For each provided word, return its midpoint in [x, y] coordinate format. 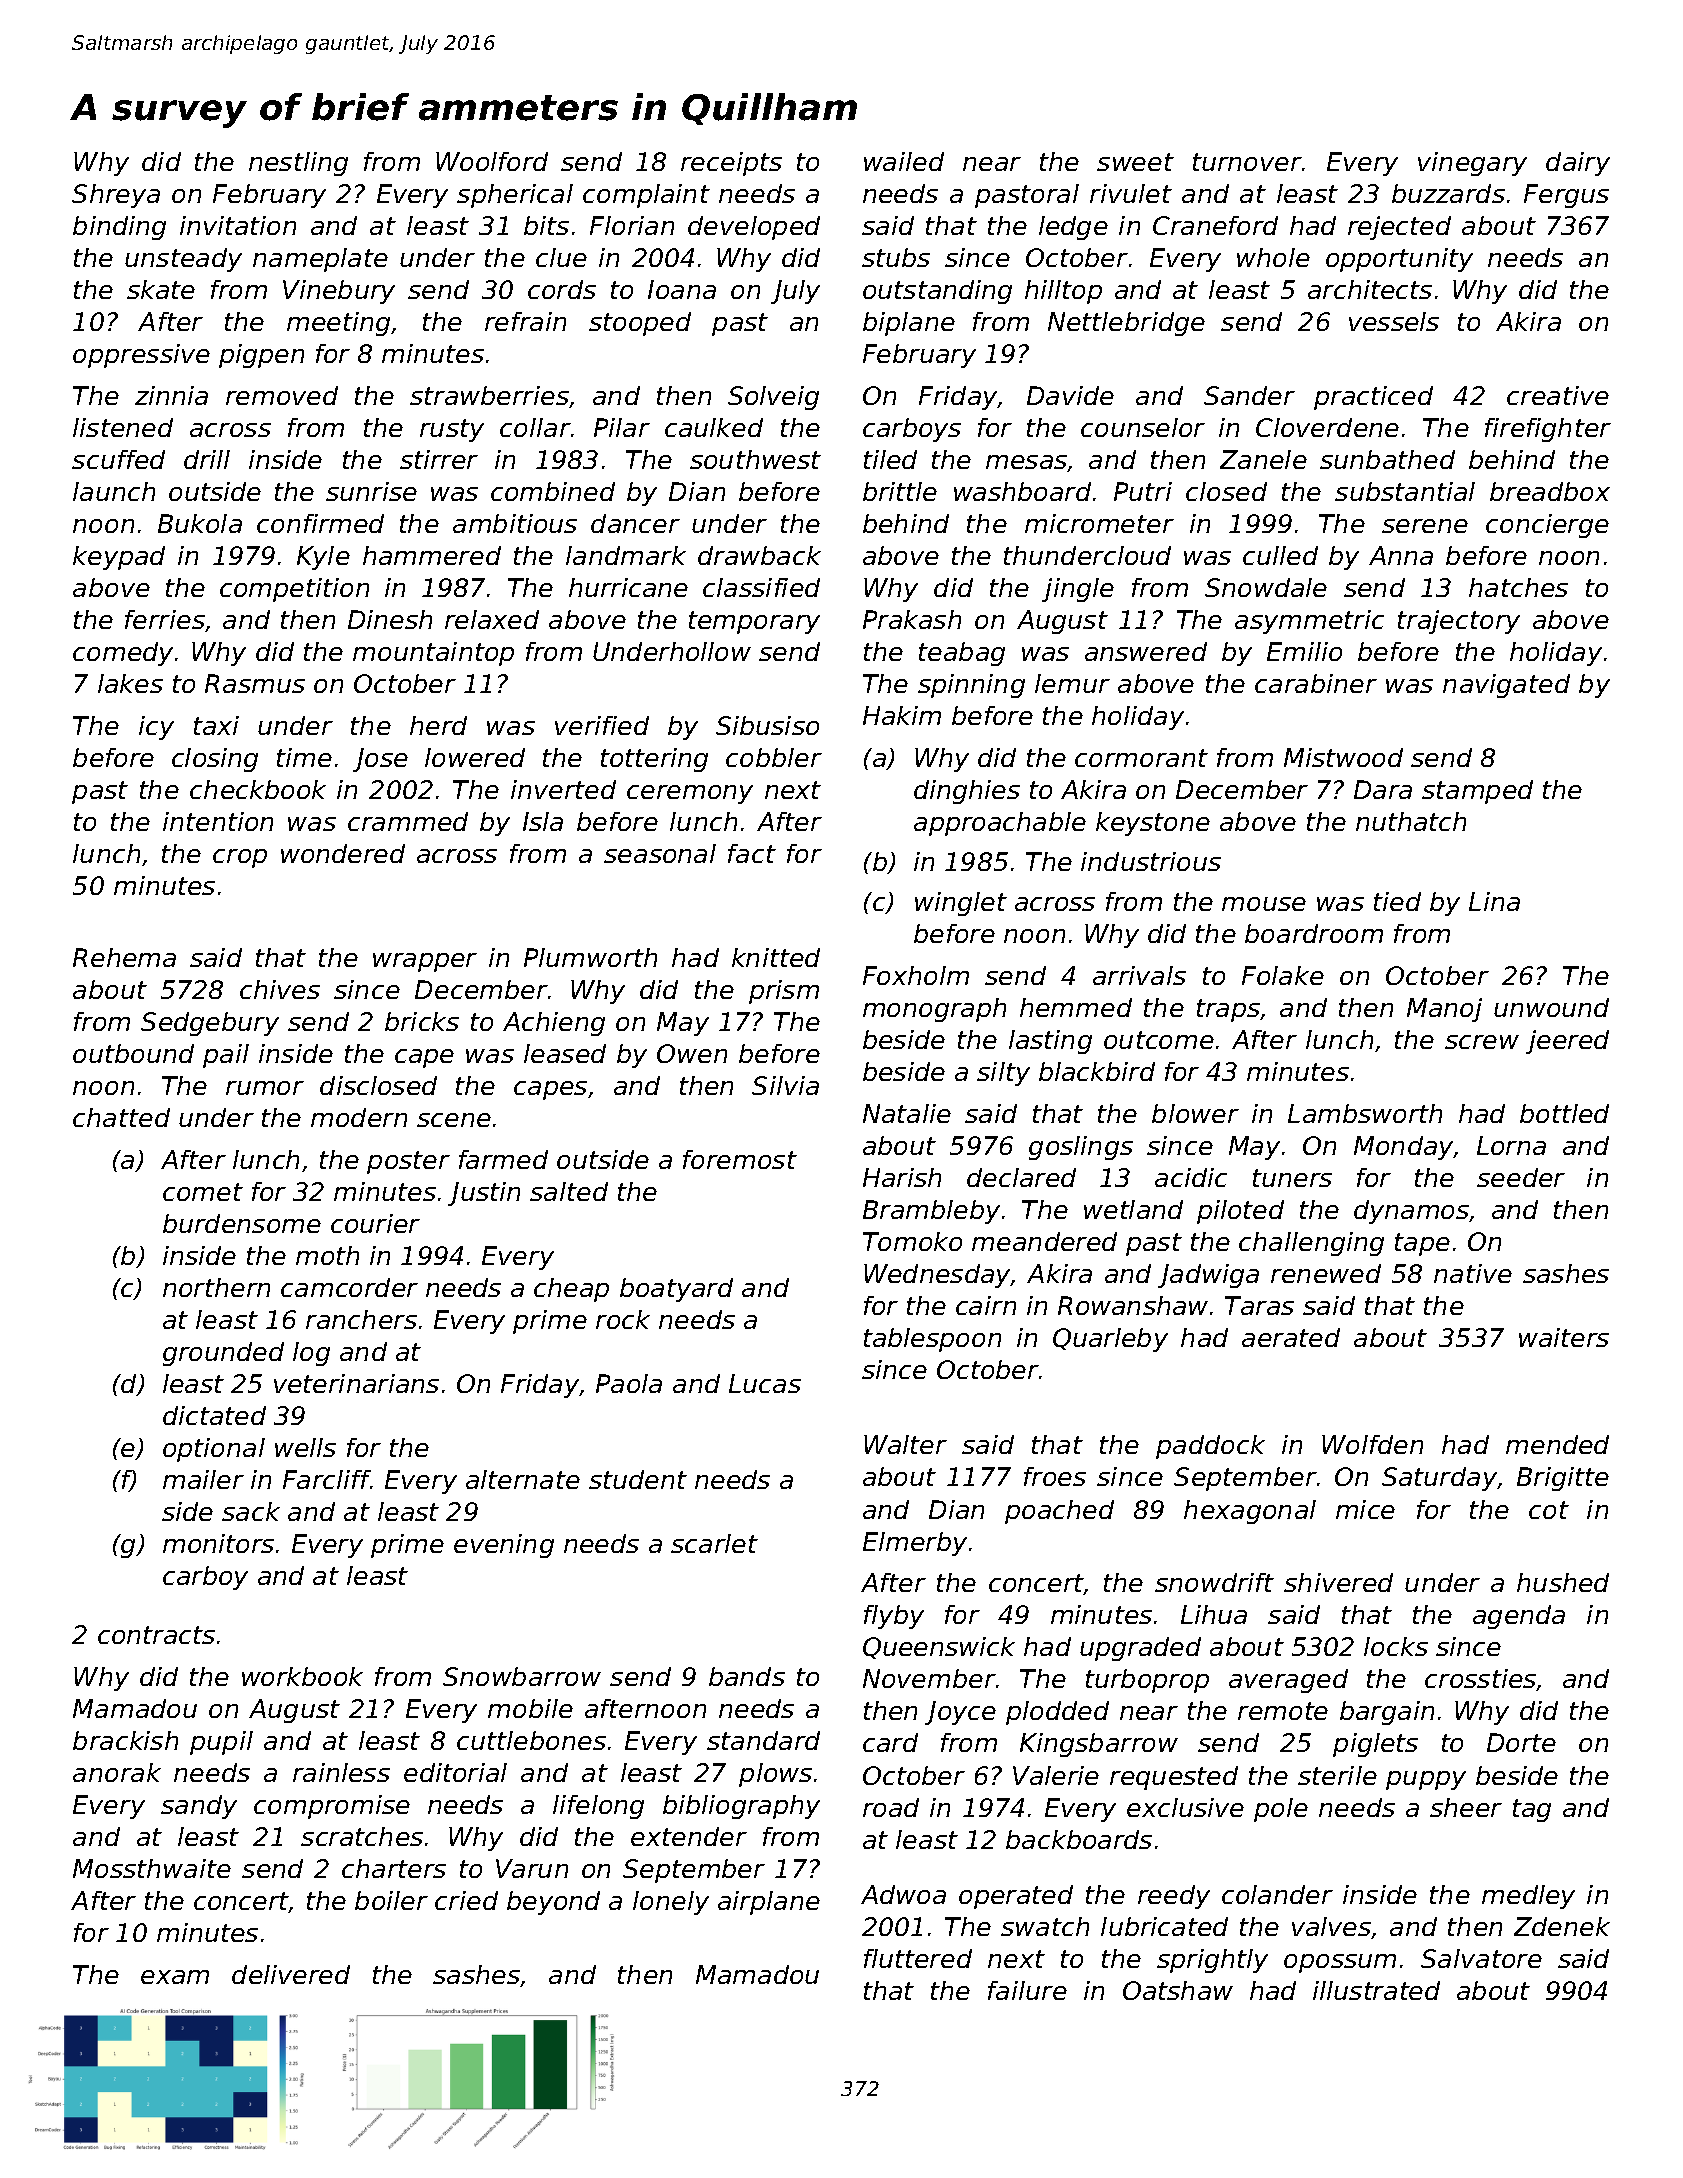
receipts [731, 164]
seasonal [660, 853]
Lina [1494, 901]
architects [1370, 289]
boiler [391, 1900]
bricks [422, 1021]
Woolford [492, 161]
